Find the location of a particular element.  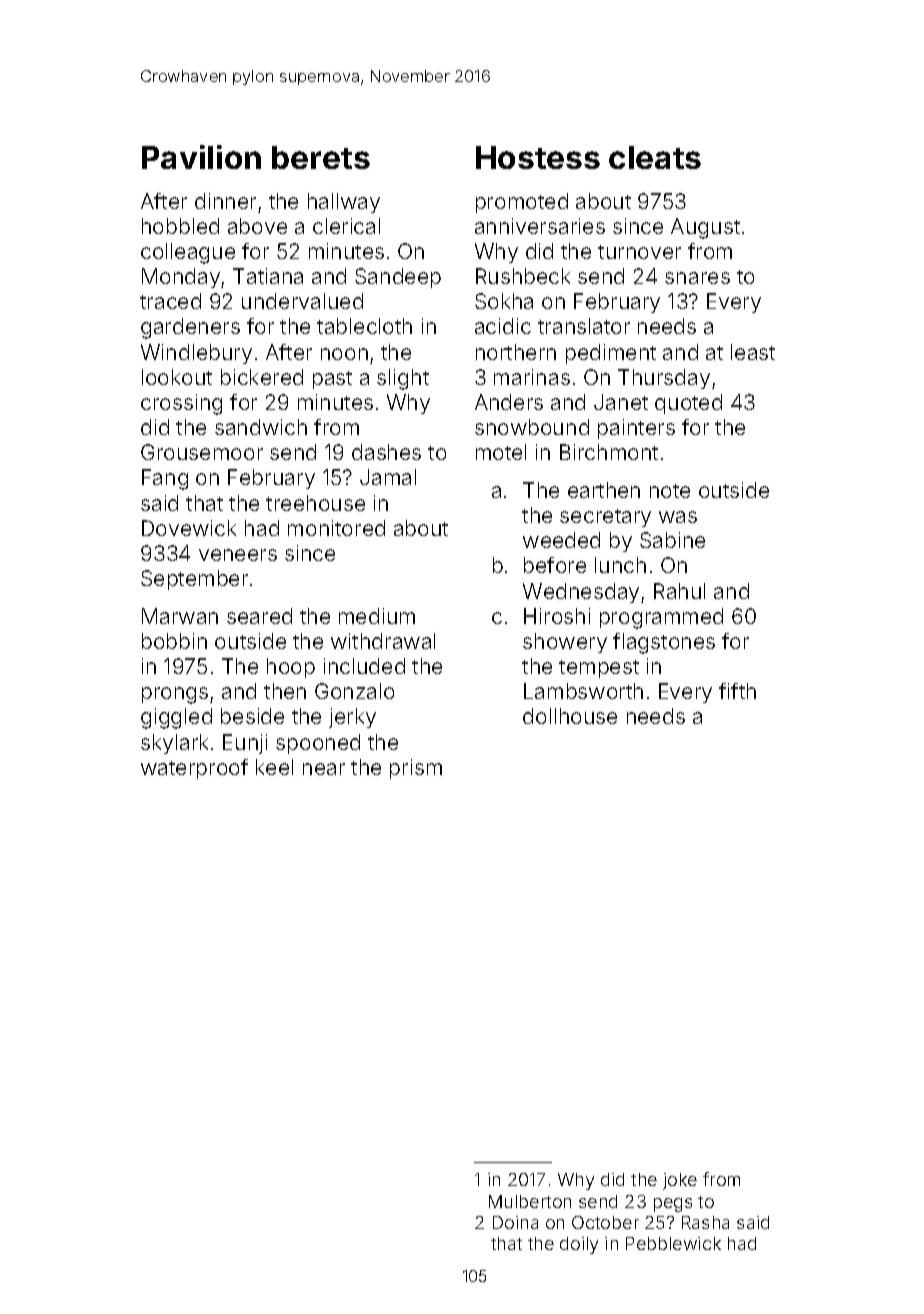

berets is located at coordinates (321, 157).
